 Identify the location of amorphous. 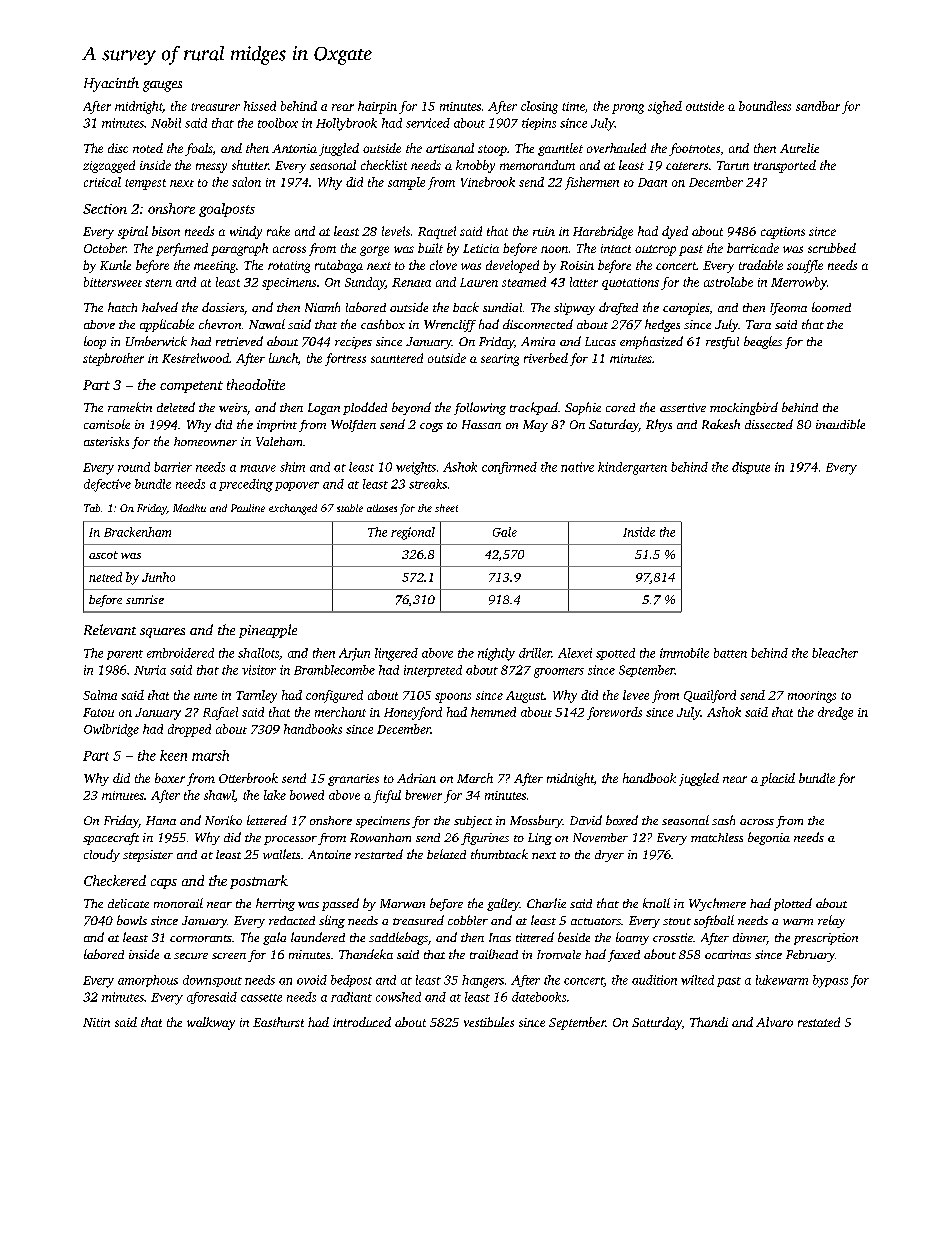
(148, 981).
